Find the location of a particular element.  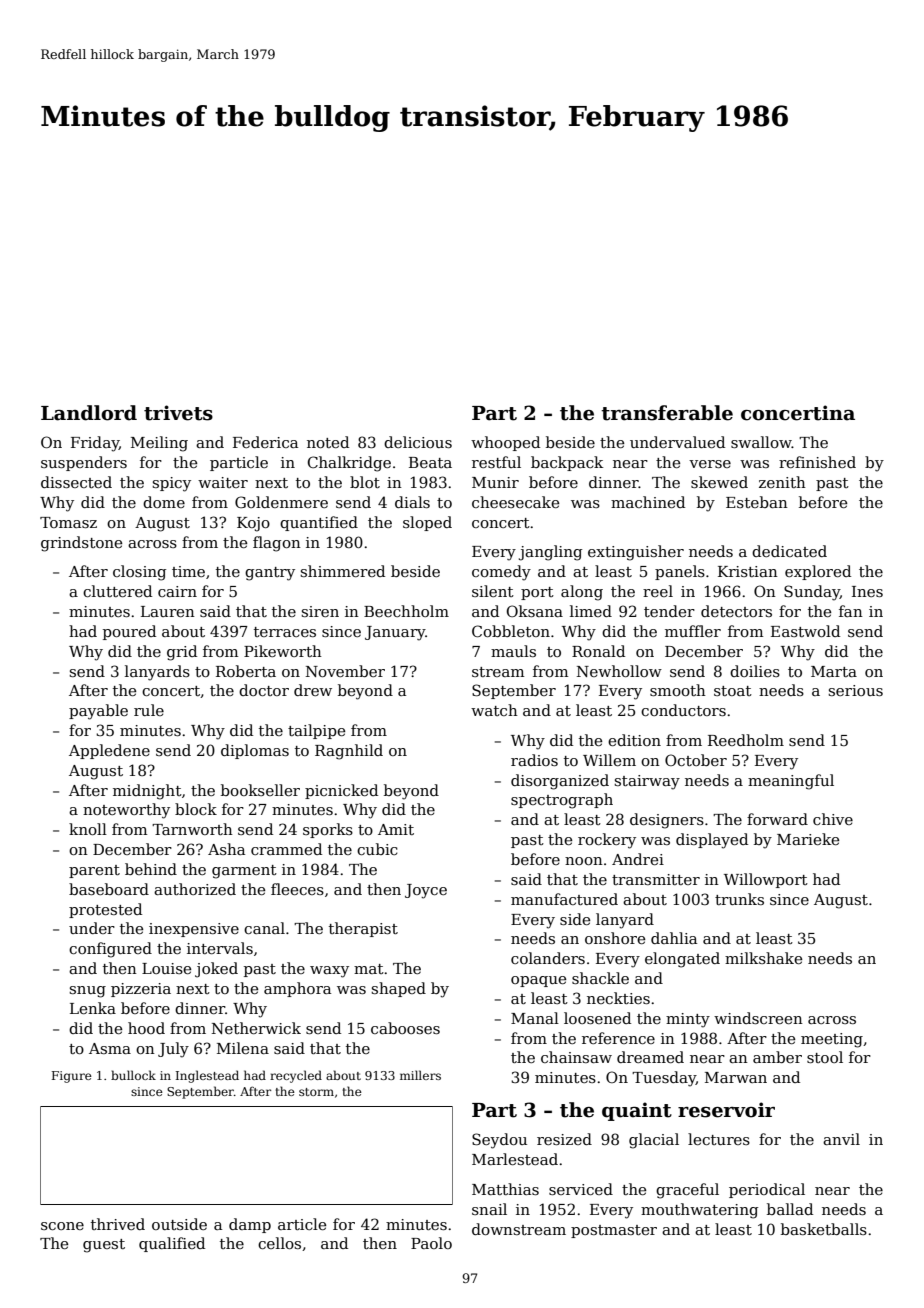

Esteban is located at coordinates (757, 502).
